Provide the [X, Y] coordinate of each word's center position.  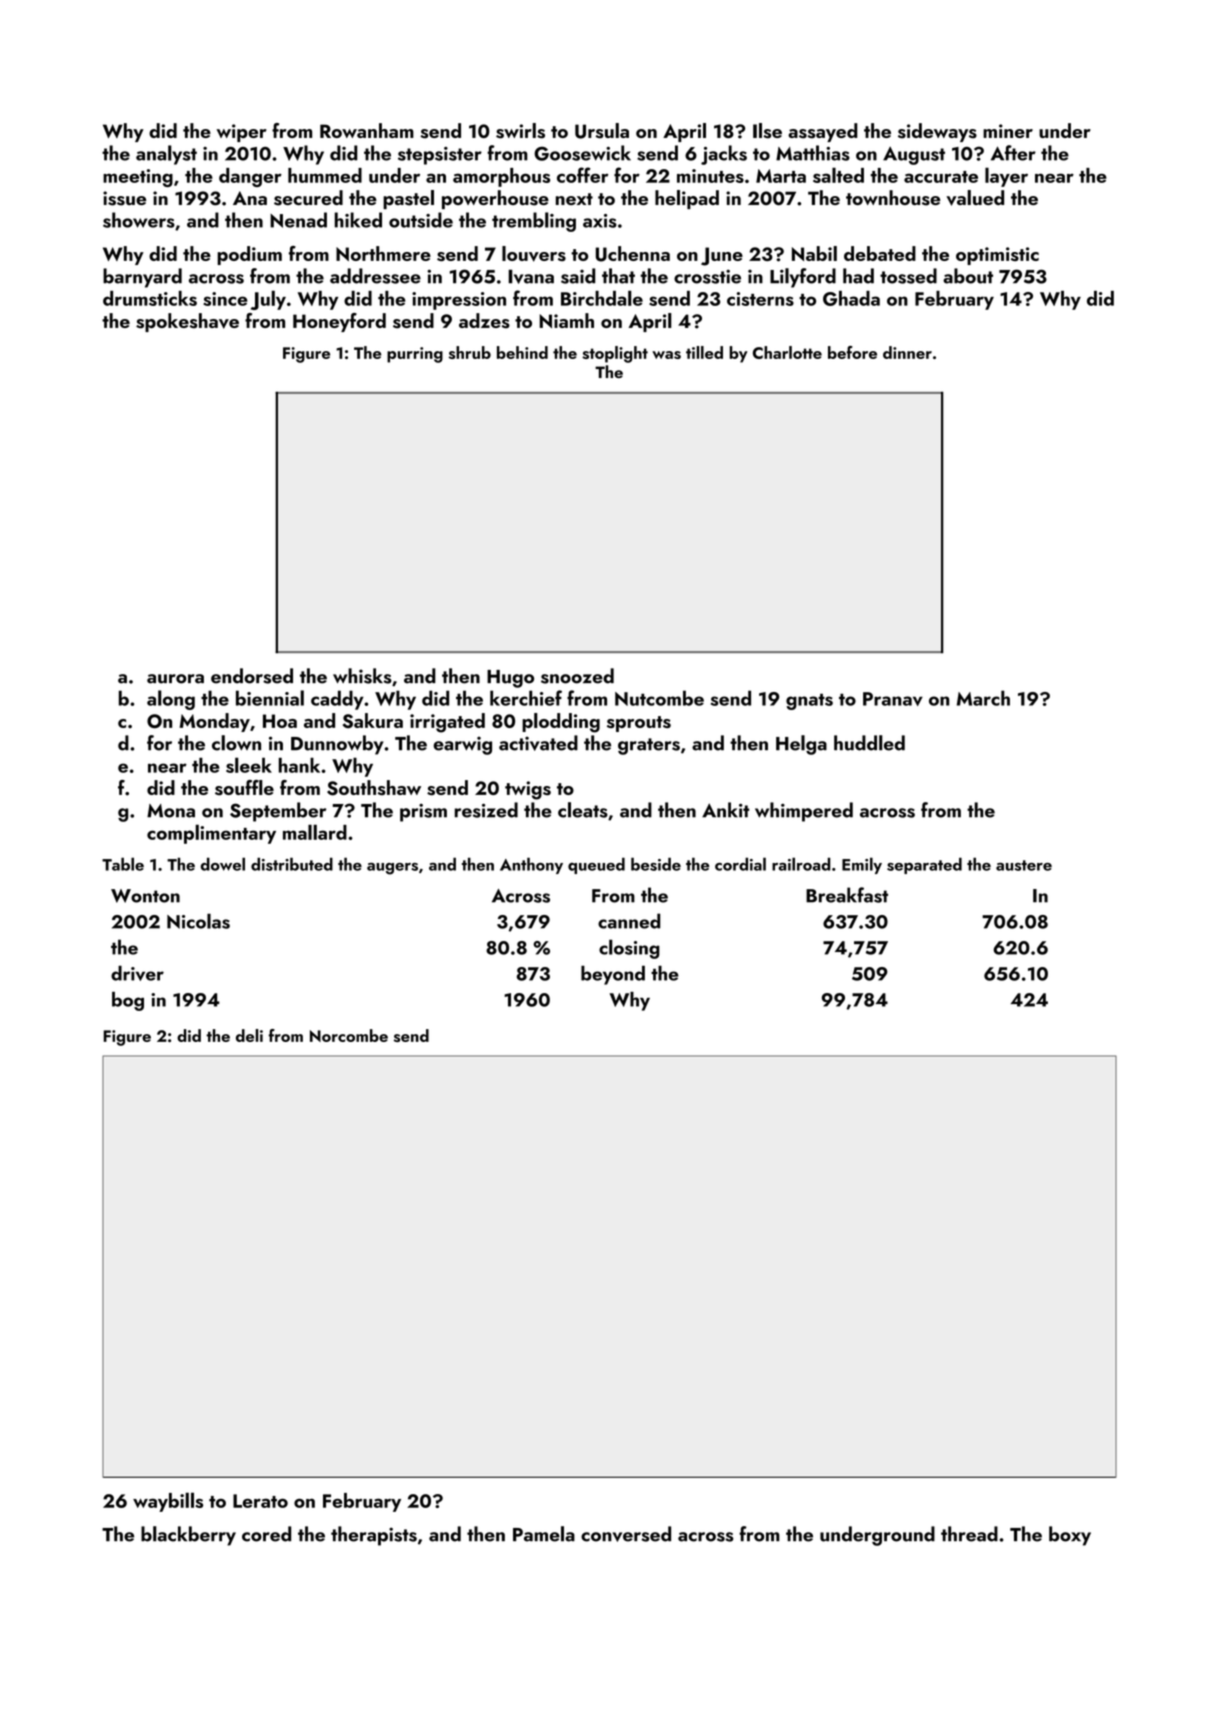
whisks [362, 676]
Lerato [260, 1501]
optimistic [997, 256]
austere [1024, 865]
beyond [613, 975]
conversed [626, 1534]
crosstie [707, 276]
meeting [138, 178]
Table [123, 864]
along [171, 700]
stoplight [615, 354]
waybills [168, 1502]
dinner [907, 352]
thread [969, 1534]
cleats [583, 810]
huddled [869, 743]
